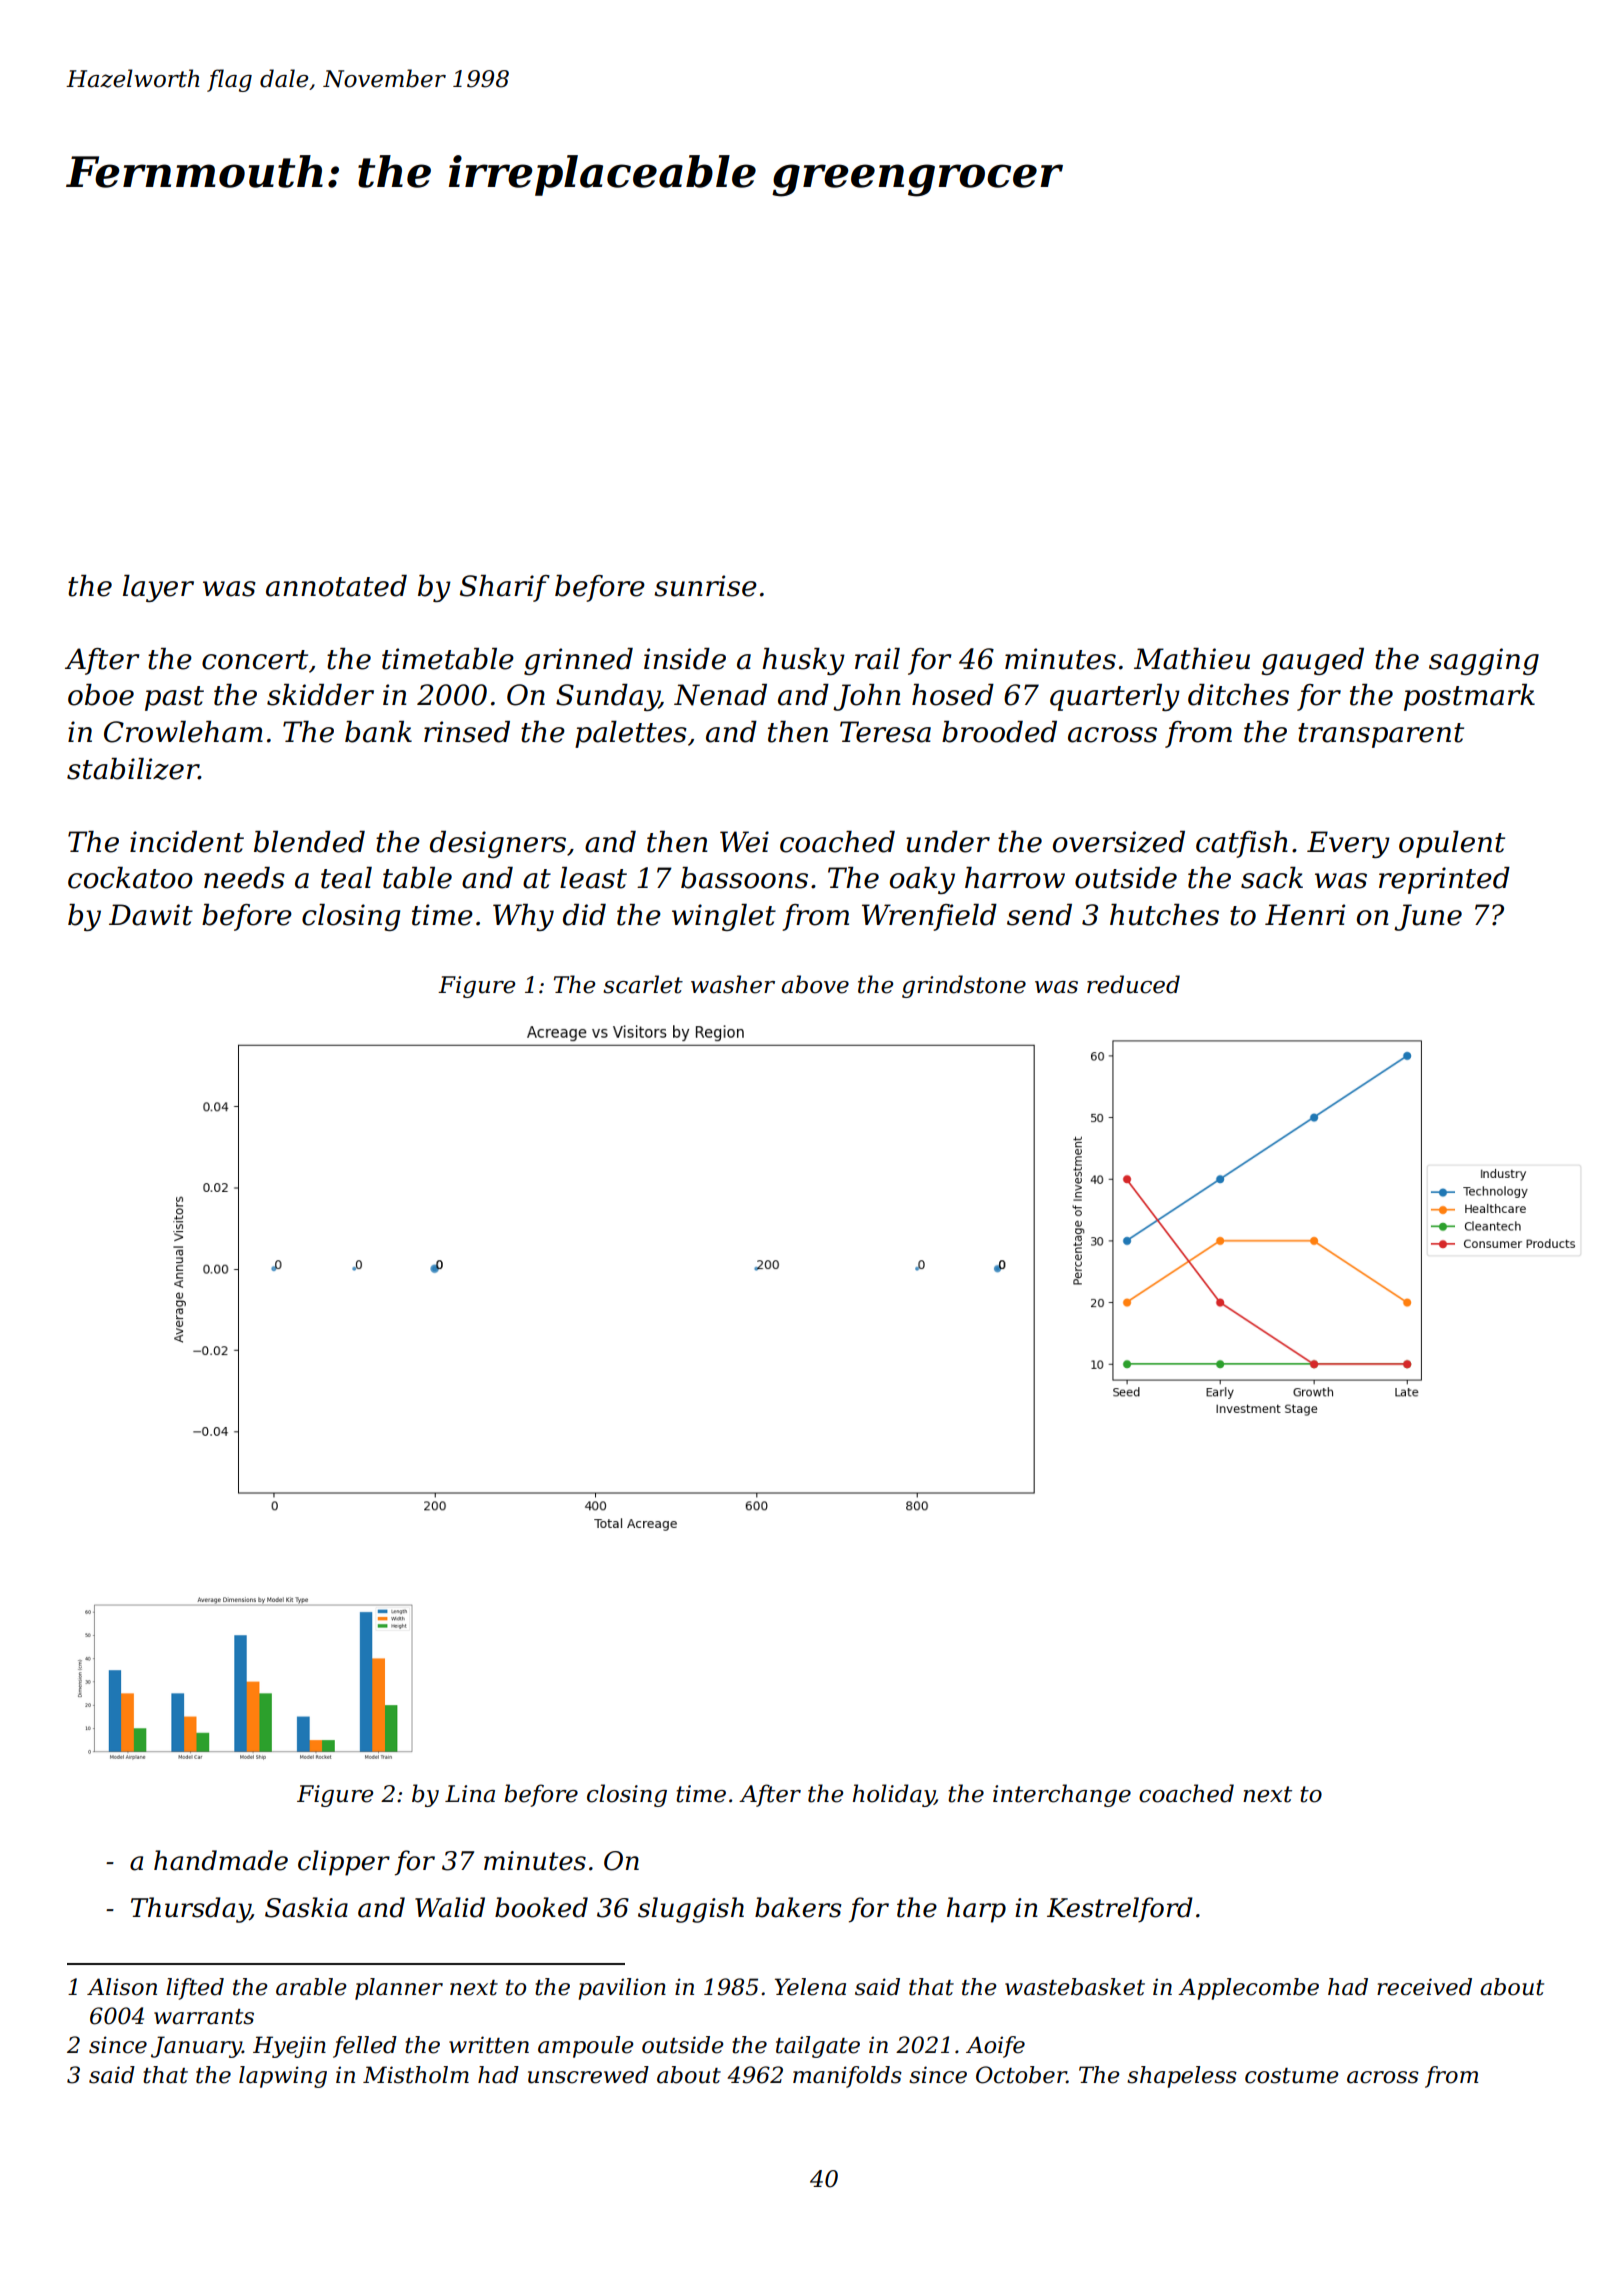 The width and height of the page is (1620, 2292). Describe the element at coordinates (470, 1794) in the page. I see `Lina` at that location.
